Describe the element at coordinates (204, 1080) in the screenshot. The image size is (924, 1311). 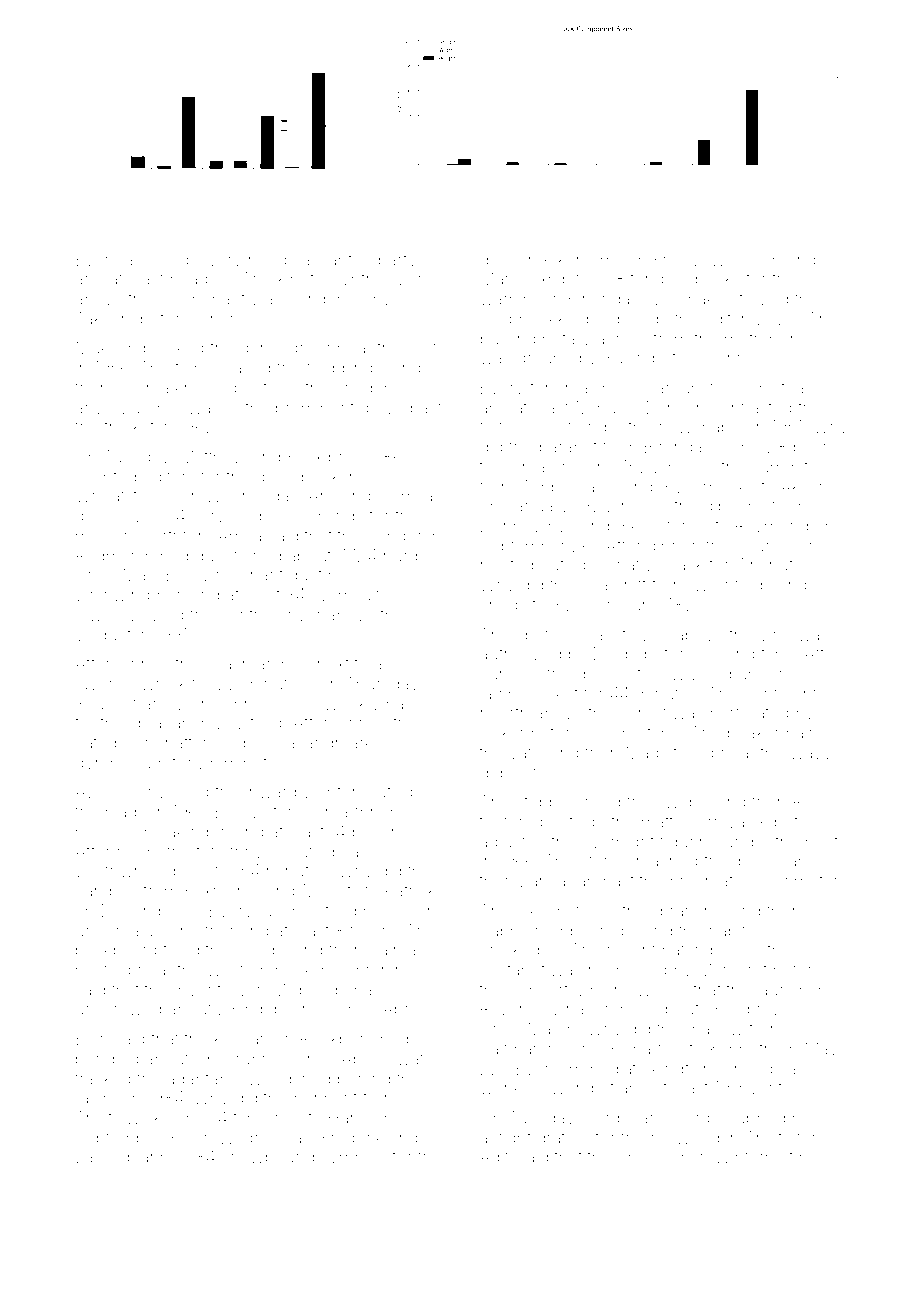
I see `adaptable` at that location.
